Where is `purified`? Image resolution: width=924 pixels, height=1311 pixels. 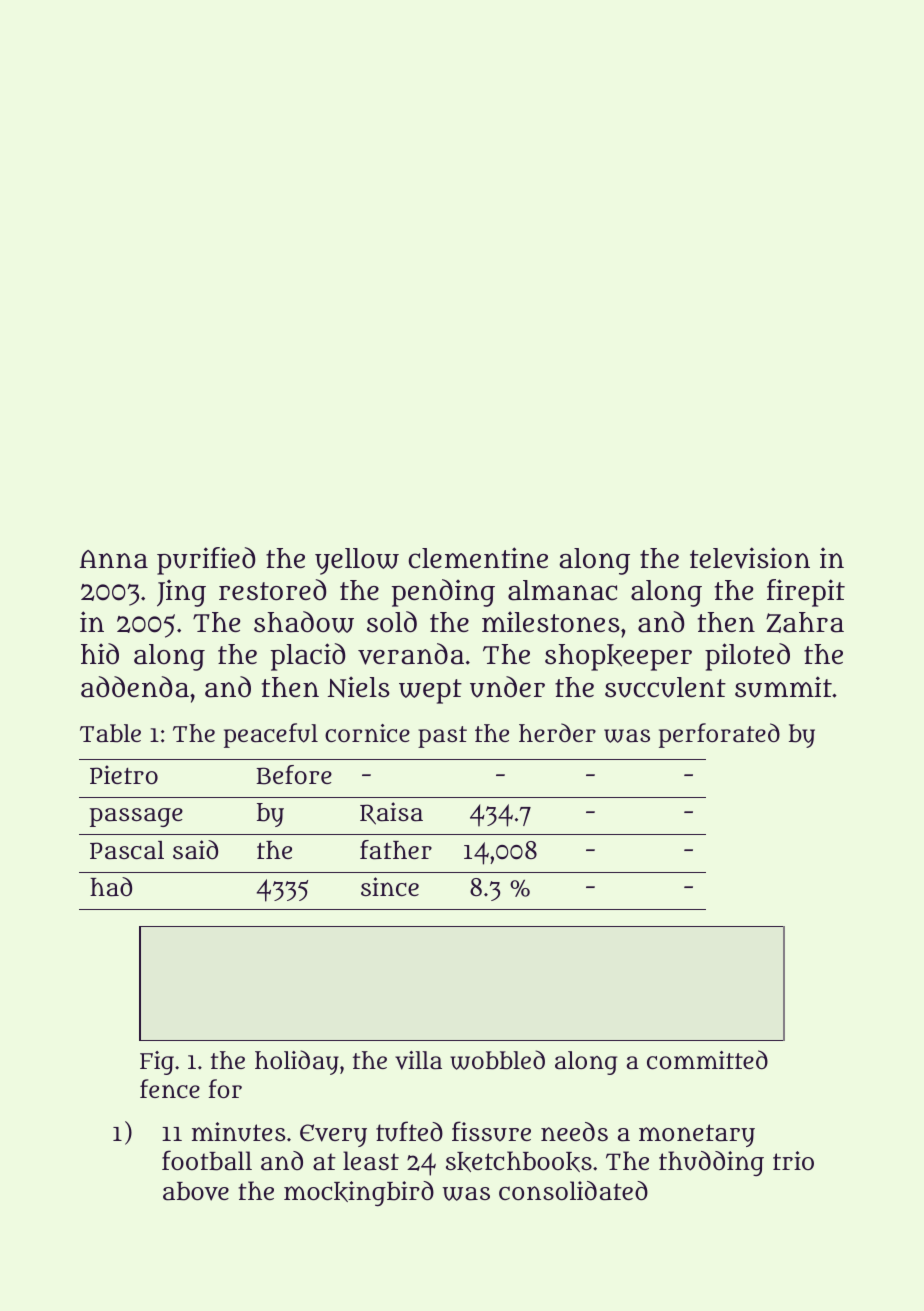 purified is located at coordinates (206, 561).
